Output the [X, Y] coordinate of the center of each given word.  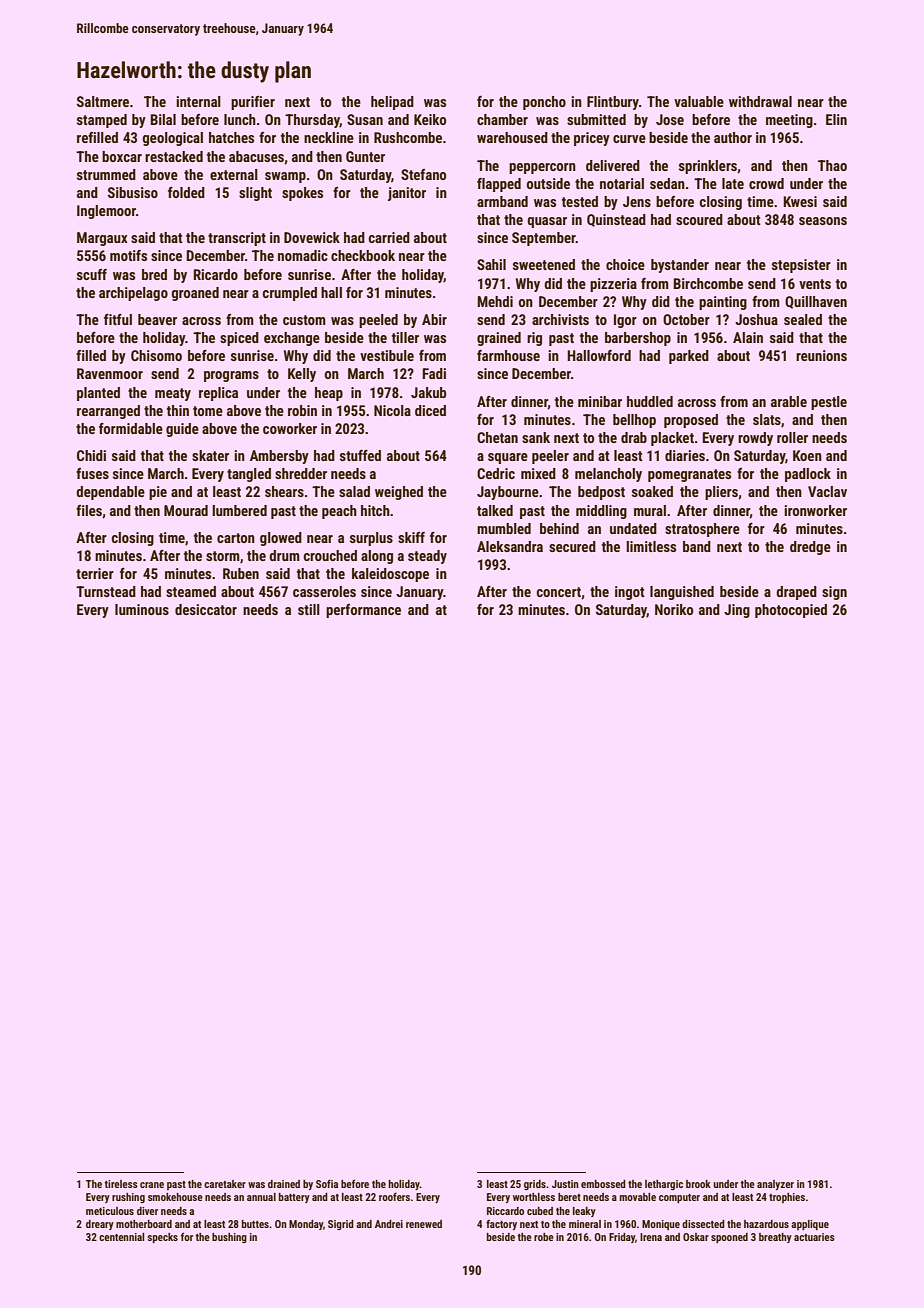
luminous [142, 609]
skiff [411, 537]
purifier [253, 103]
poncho [544, 103]
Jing [737, 611]
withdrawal [760, 101]
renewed [424, 1224]
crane [152, 1185]
